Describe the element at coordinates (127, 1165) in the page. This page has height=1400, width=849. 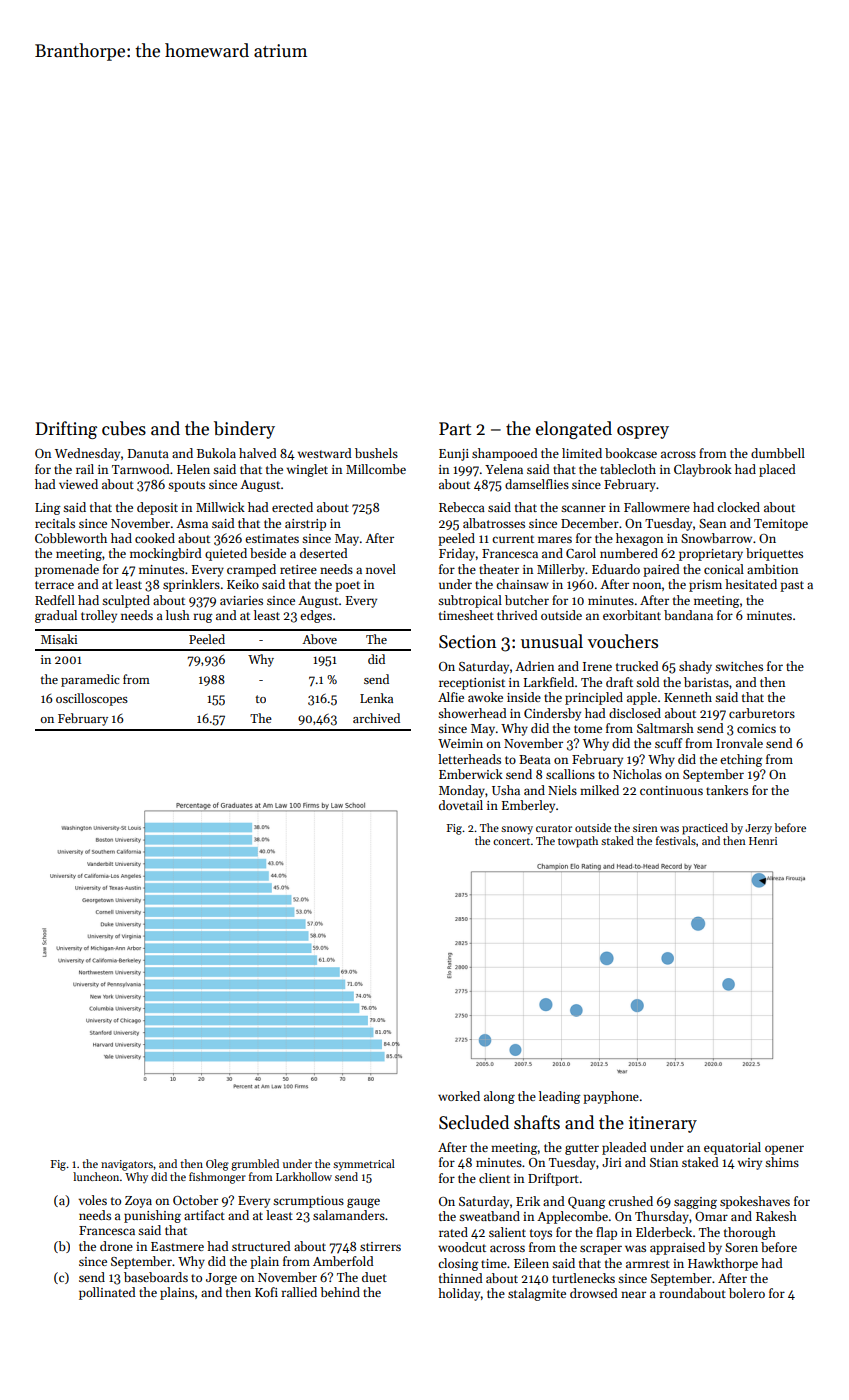
I see `navigators` at that location.
